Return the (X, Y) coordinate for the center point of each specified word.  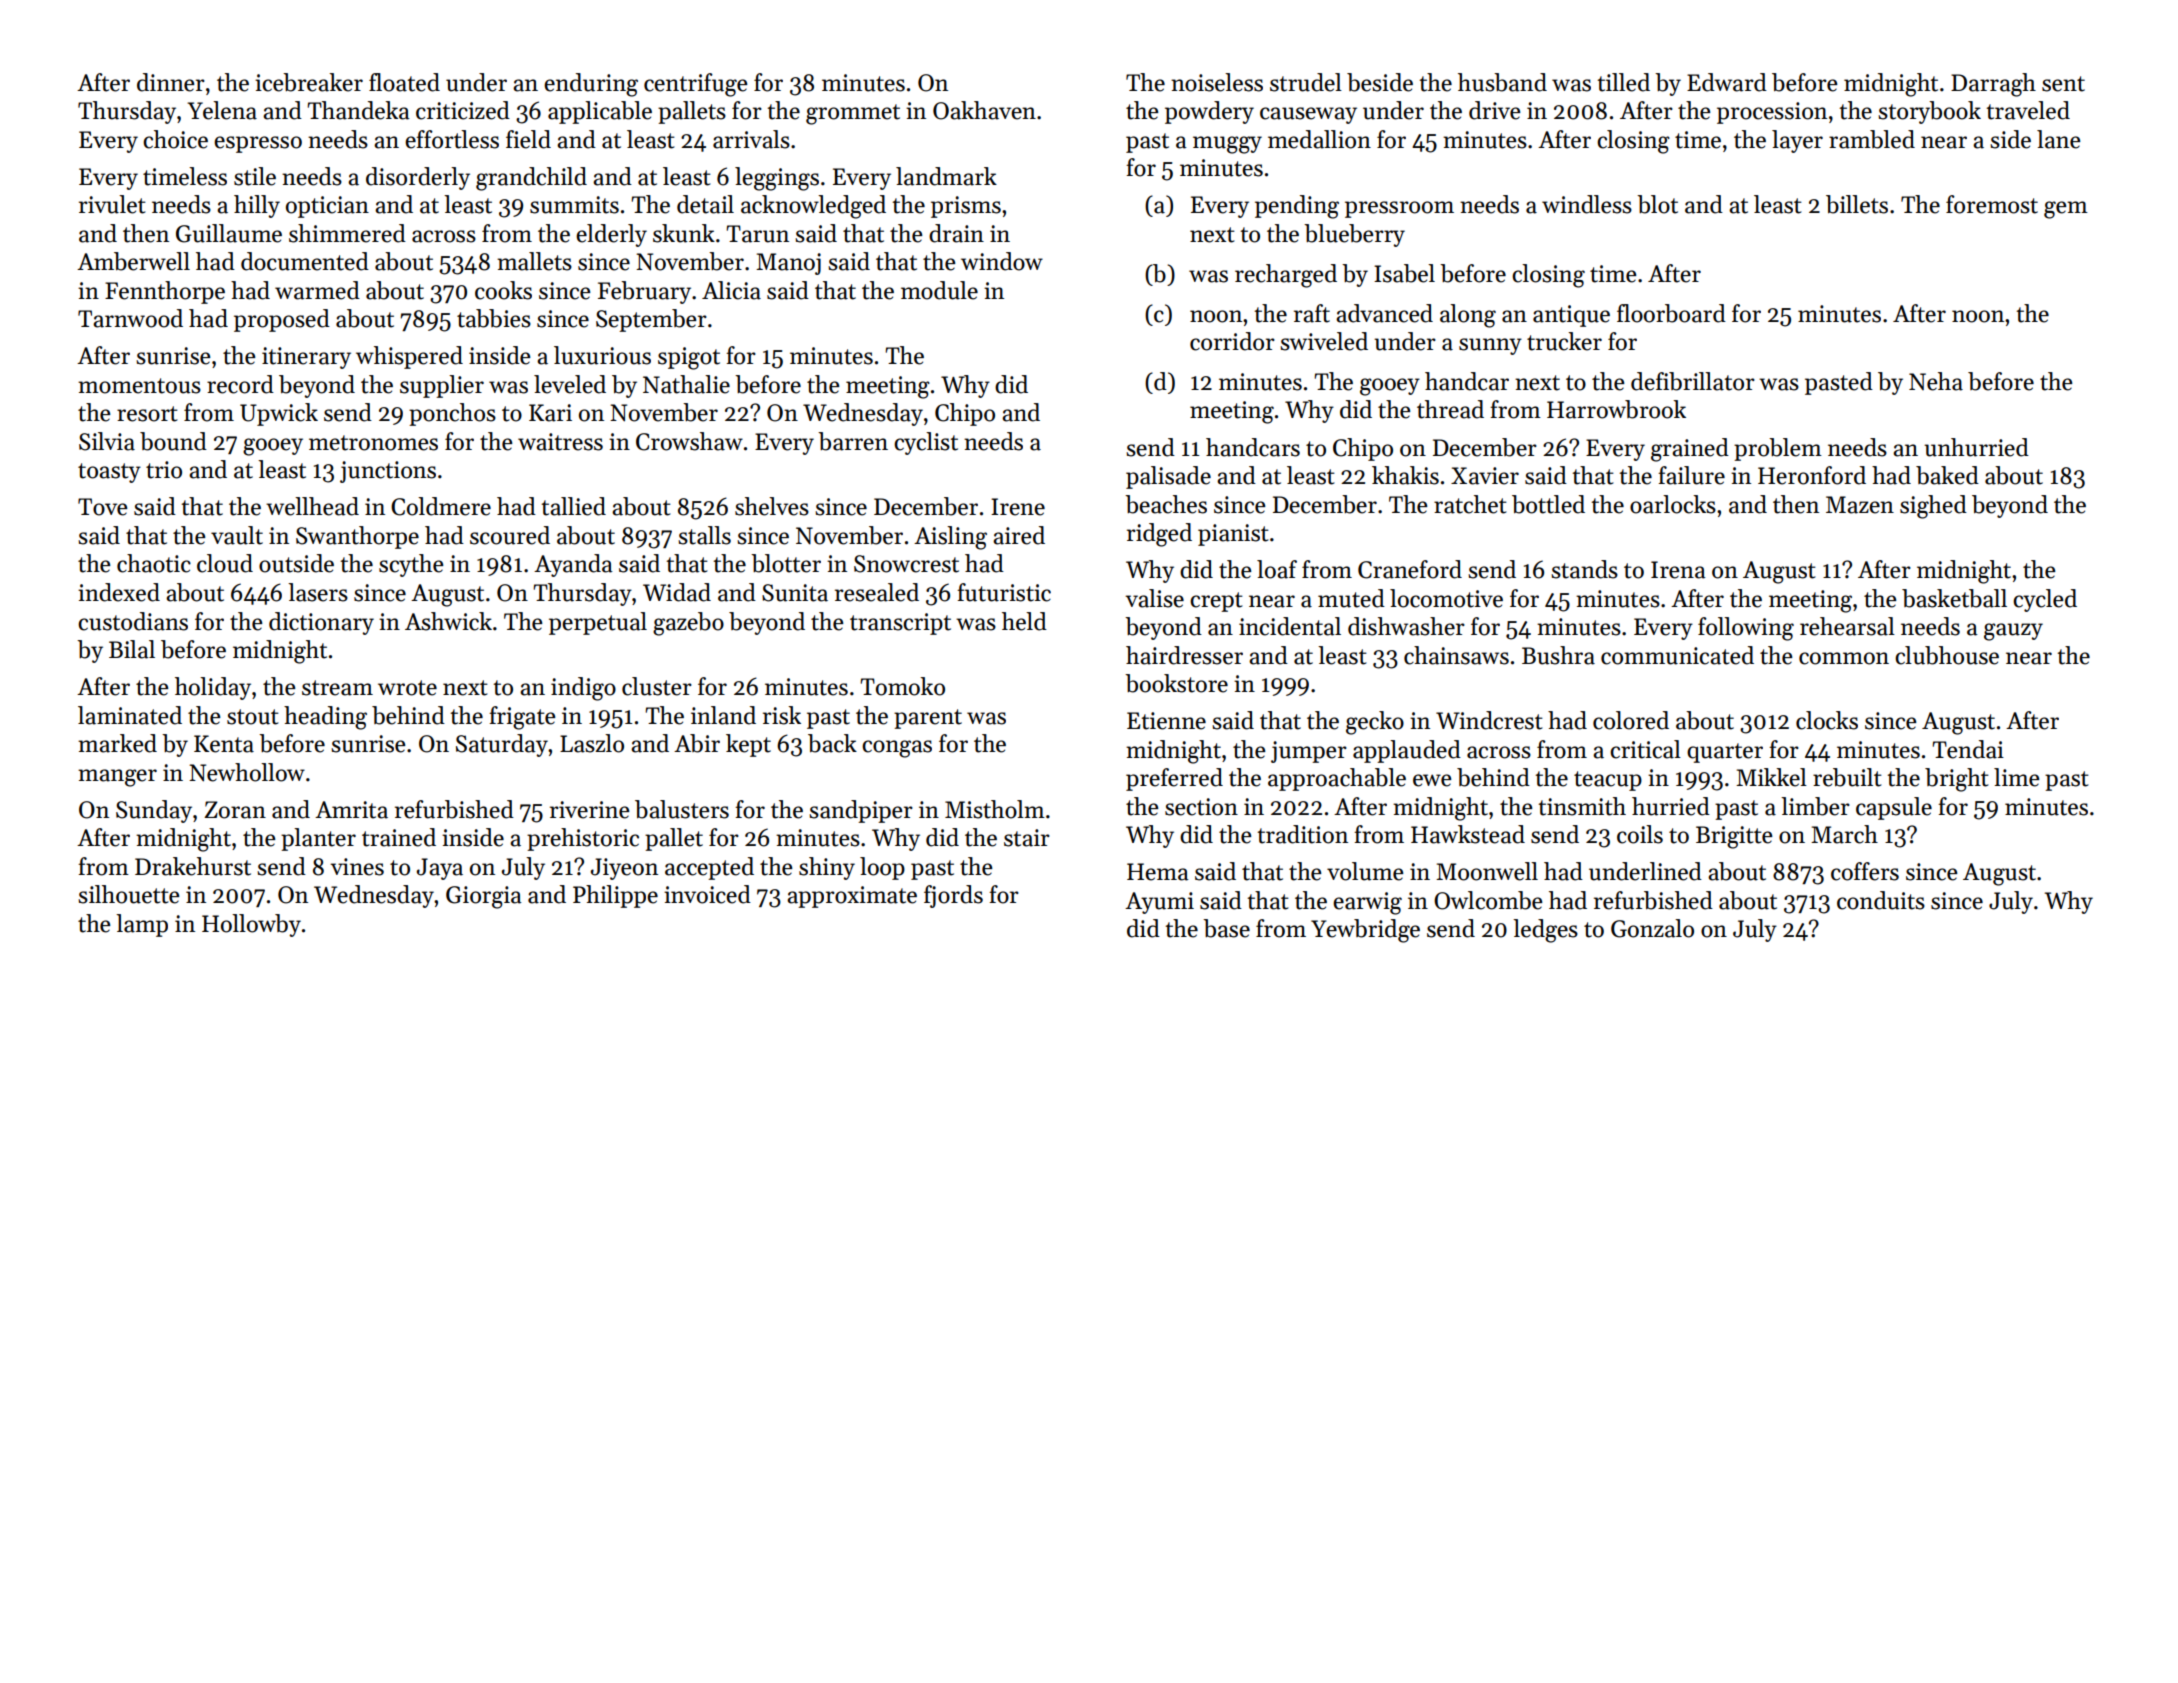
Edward (1727, 82)
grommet (853, 114)
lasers (318, 592)
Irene (1018, 507)
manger (117, 778)
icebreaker (309, 82)
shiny (827, 868)
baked (1947, 475)
